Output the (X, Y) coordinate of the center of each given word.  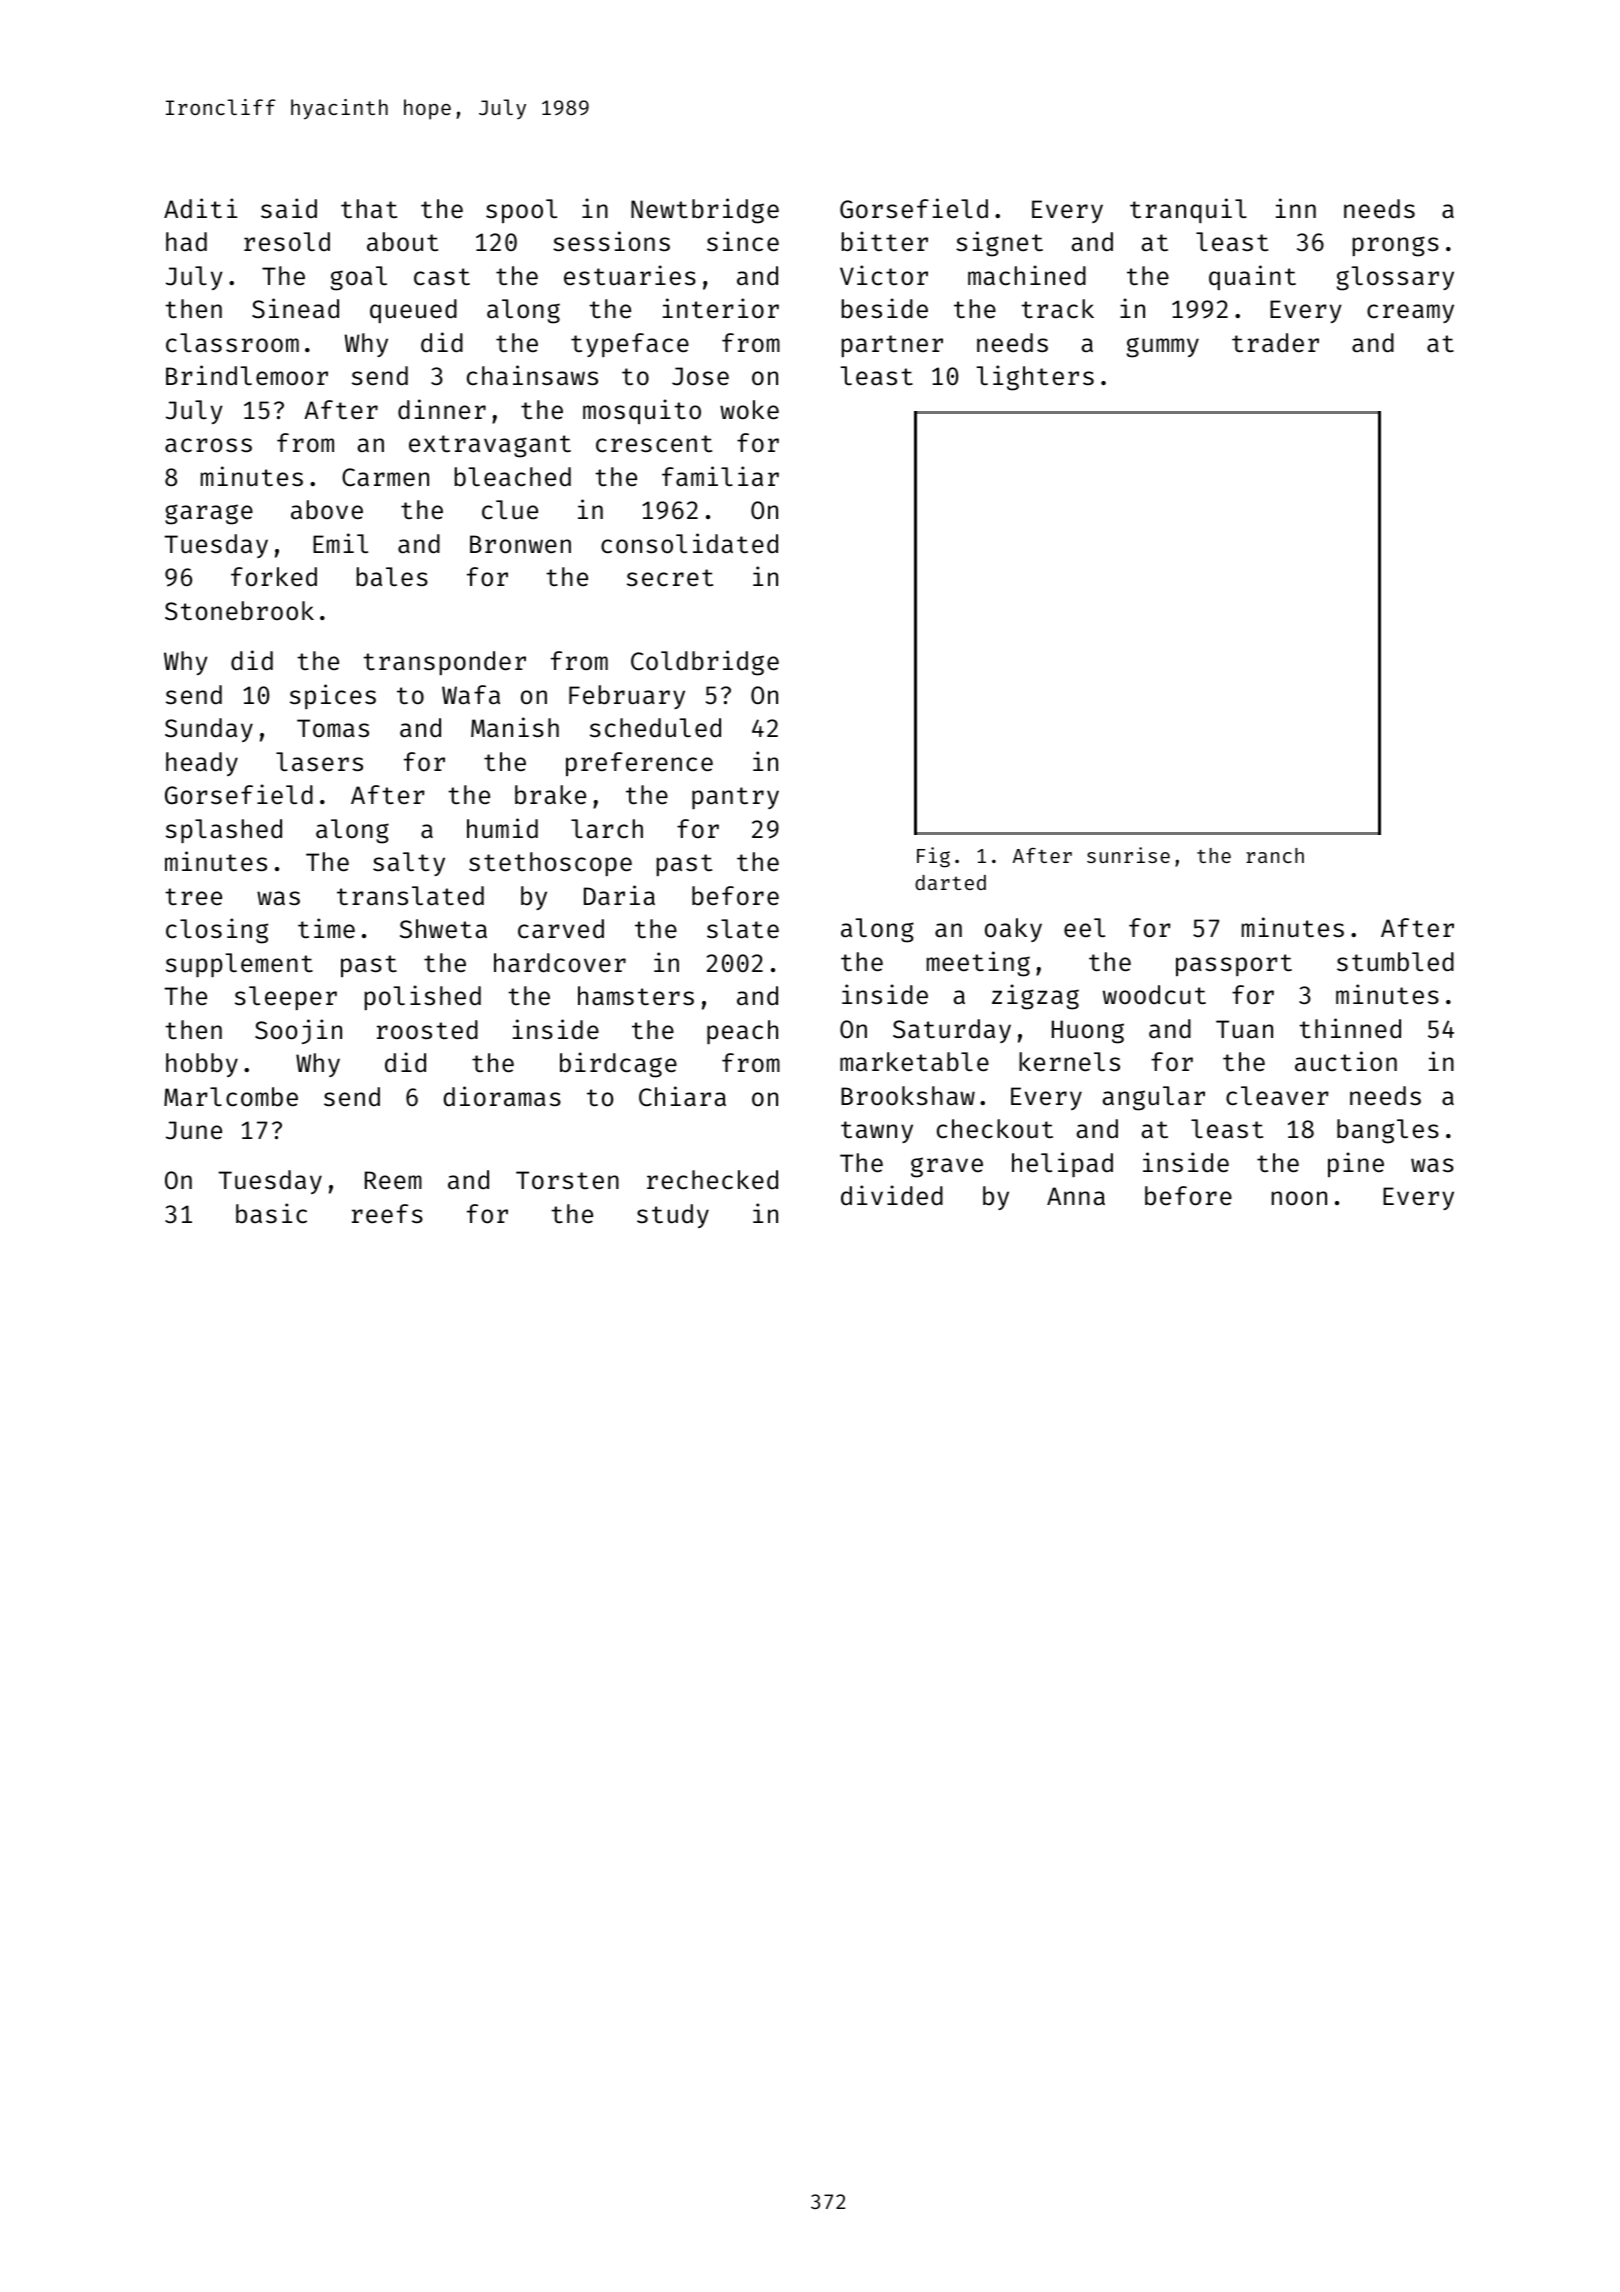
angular (1154, 1098)
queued (413, 311)
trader (1275, 343)
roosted (427, 1030)
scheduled (655, 728)
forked (274, 577)
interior (721, 308)
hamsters (636, 996)
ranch (1275, 855)
